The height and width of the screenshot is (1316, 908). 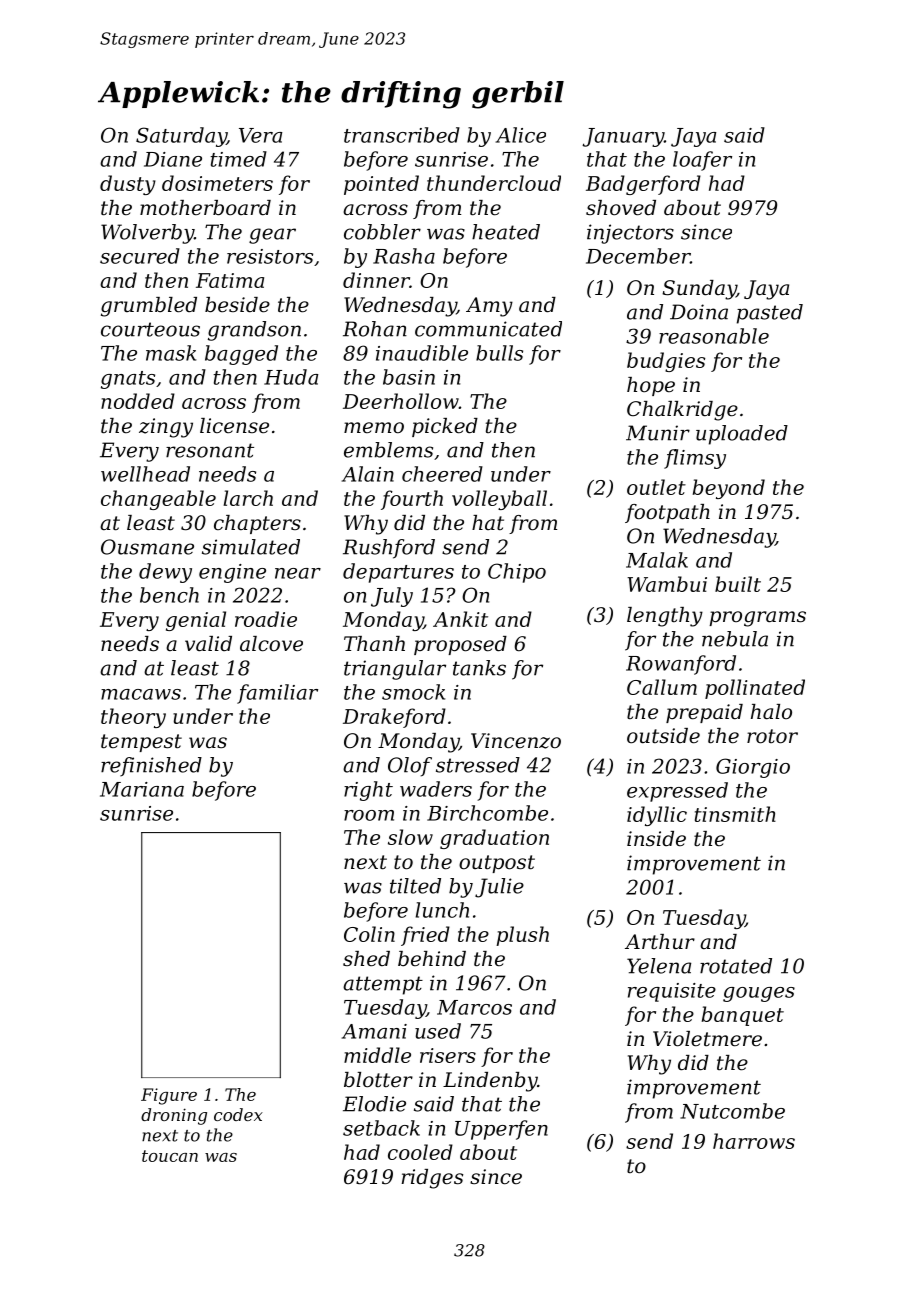 I want to click on attempt, so click(x=383, y=985).
